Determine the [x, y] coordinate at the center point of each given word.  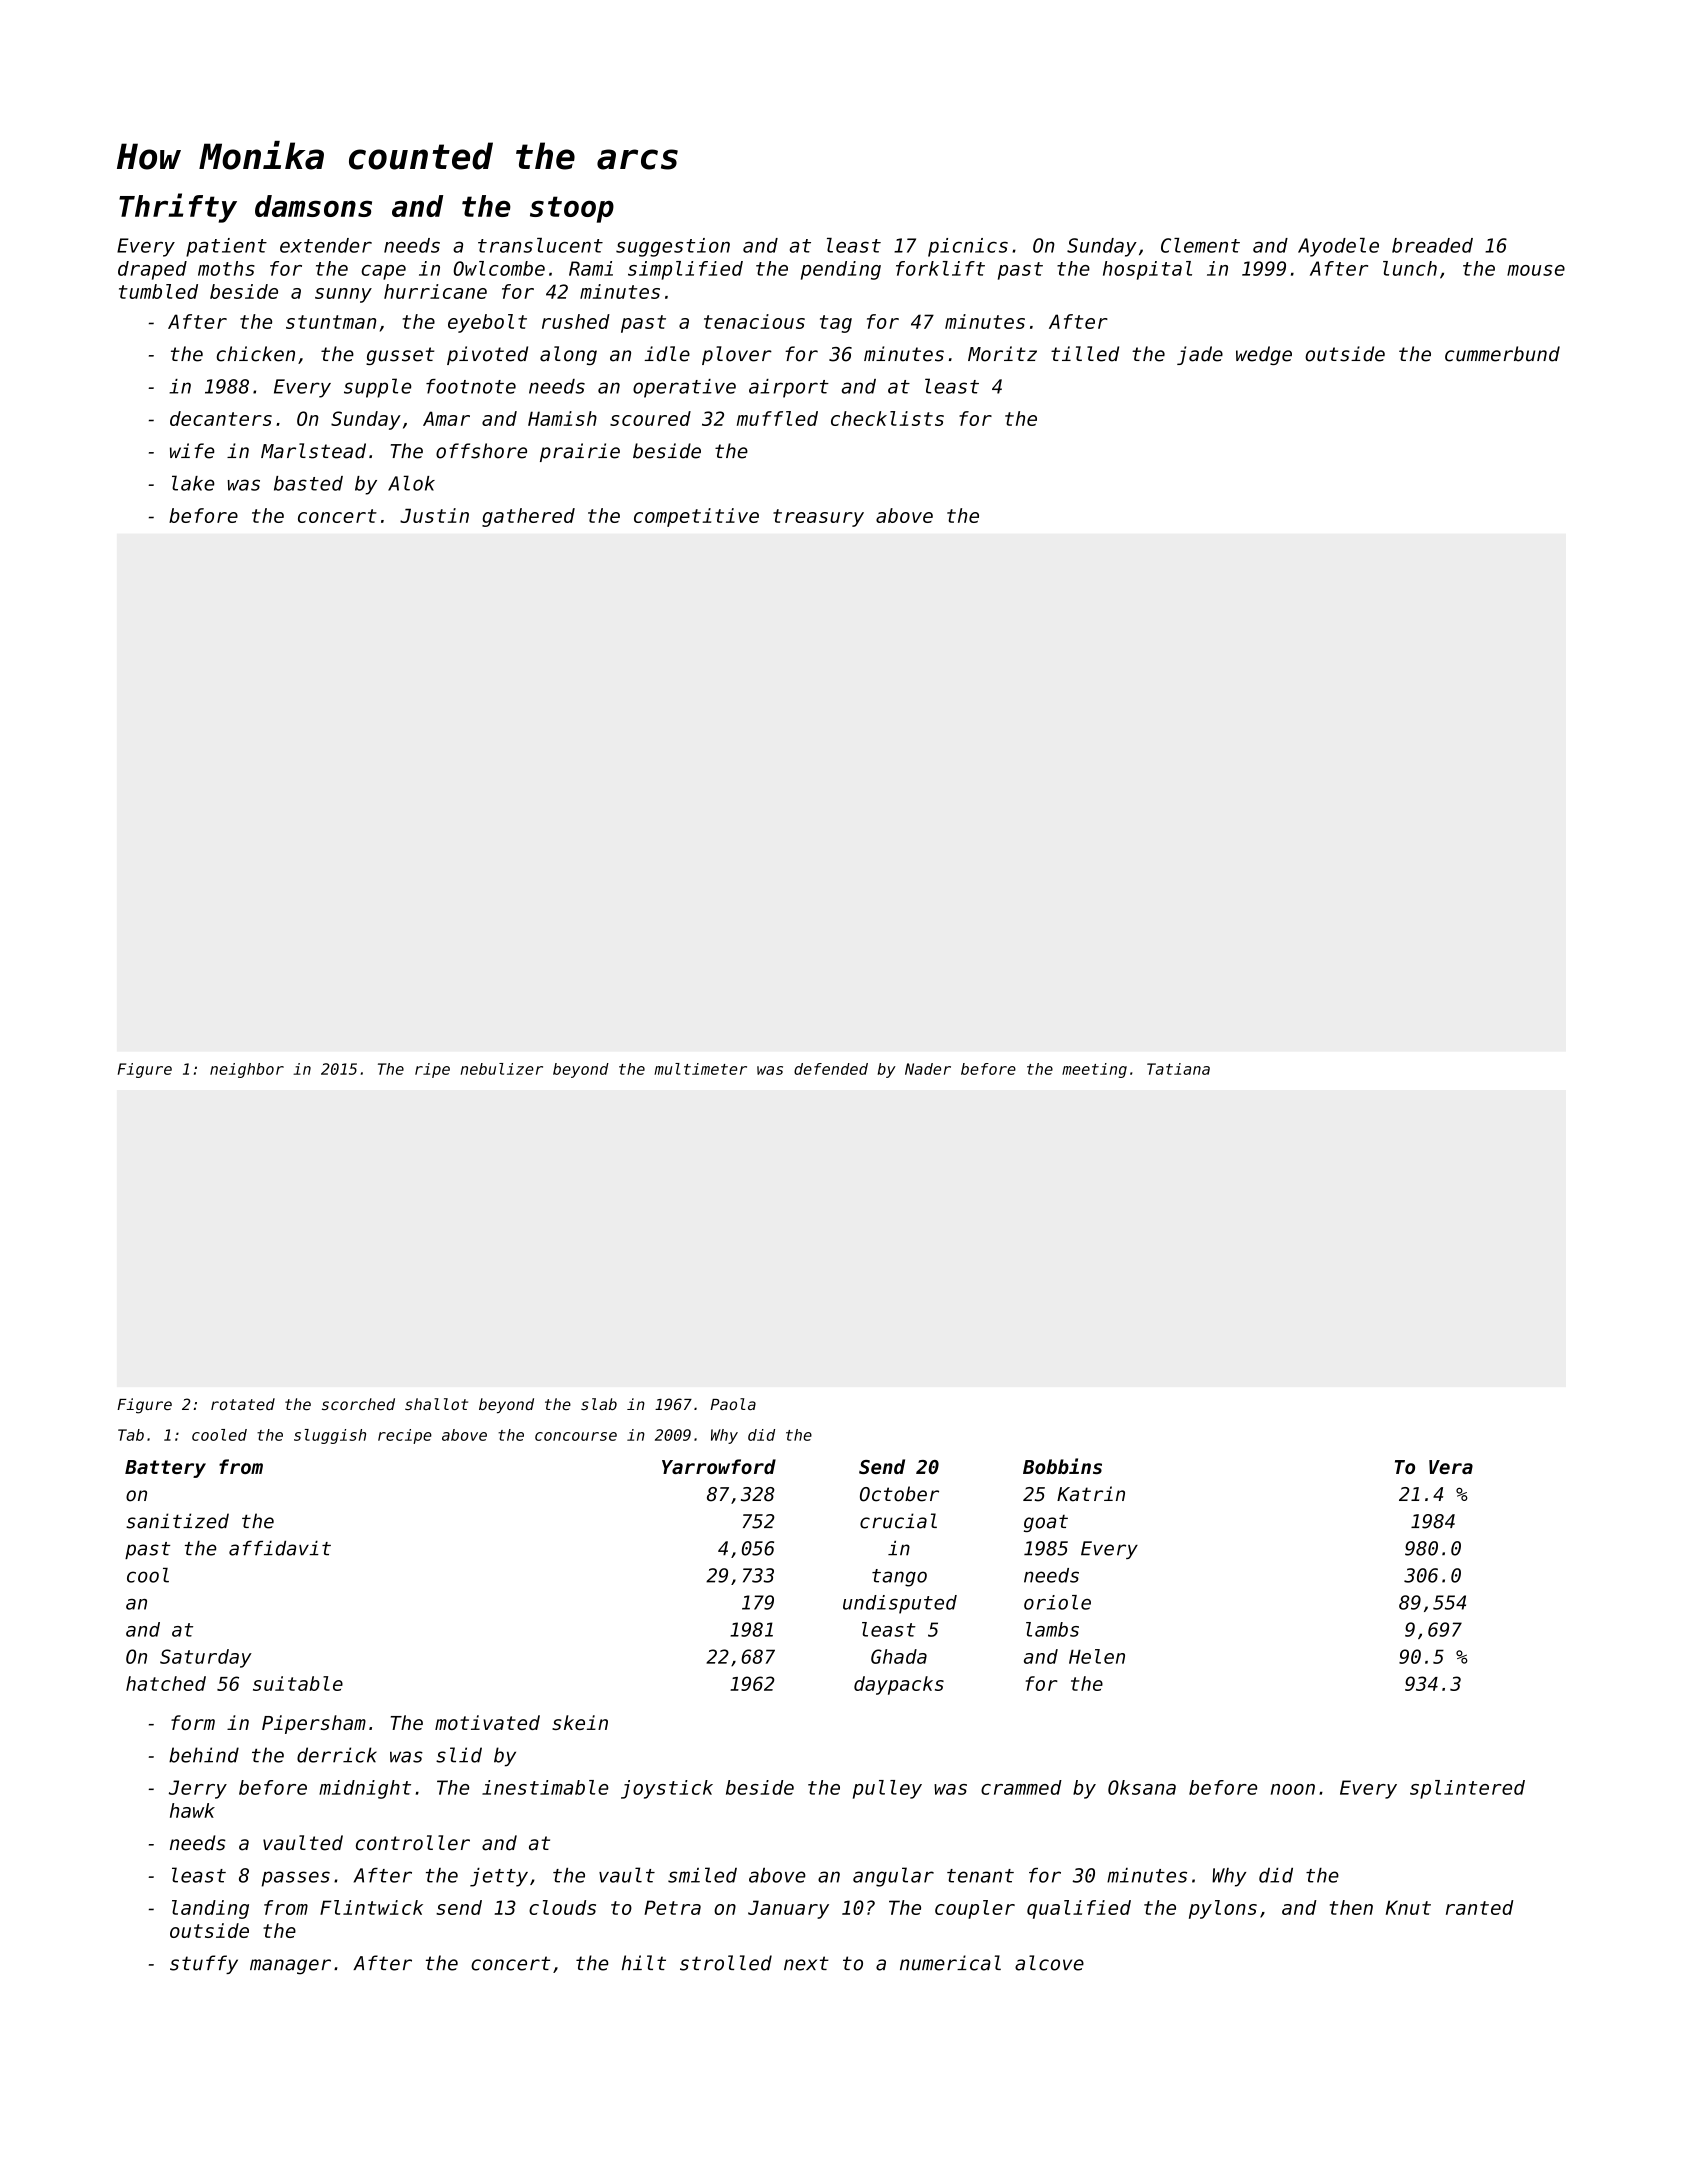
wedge [1264, 355]
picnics [968, 247]
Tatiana [1178, 1069]
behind [204, 1755]
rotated [243, 1404]
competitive [696, 517]
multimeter [700, 1069]
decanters [221, 418]
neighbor [247, 1070]
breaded [1432, 245]
